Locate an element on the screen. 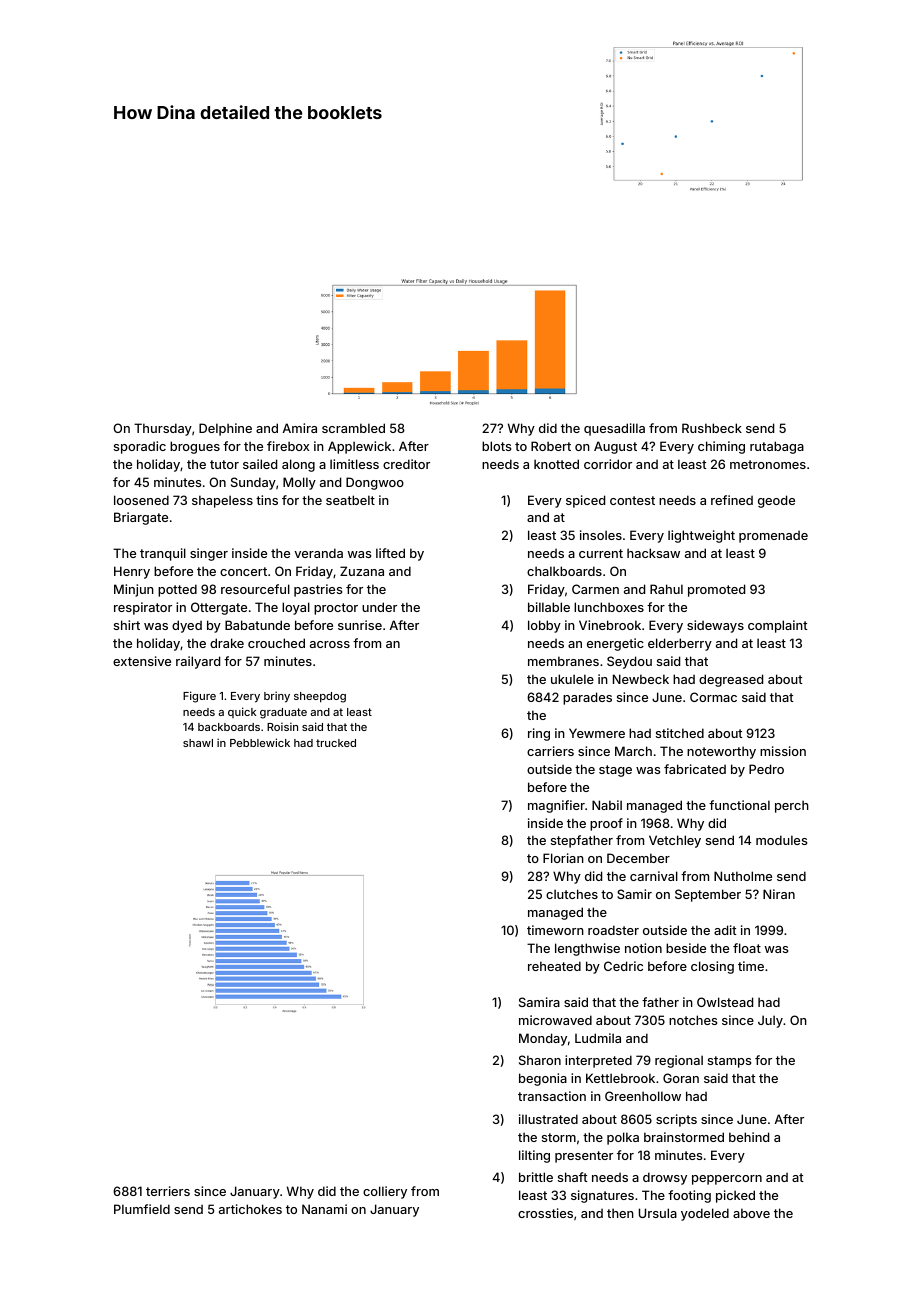 This screenshot has width=924, height=1308. trucked is located at coordinates (336, 743).
